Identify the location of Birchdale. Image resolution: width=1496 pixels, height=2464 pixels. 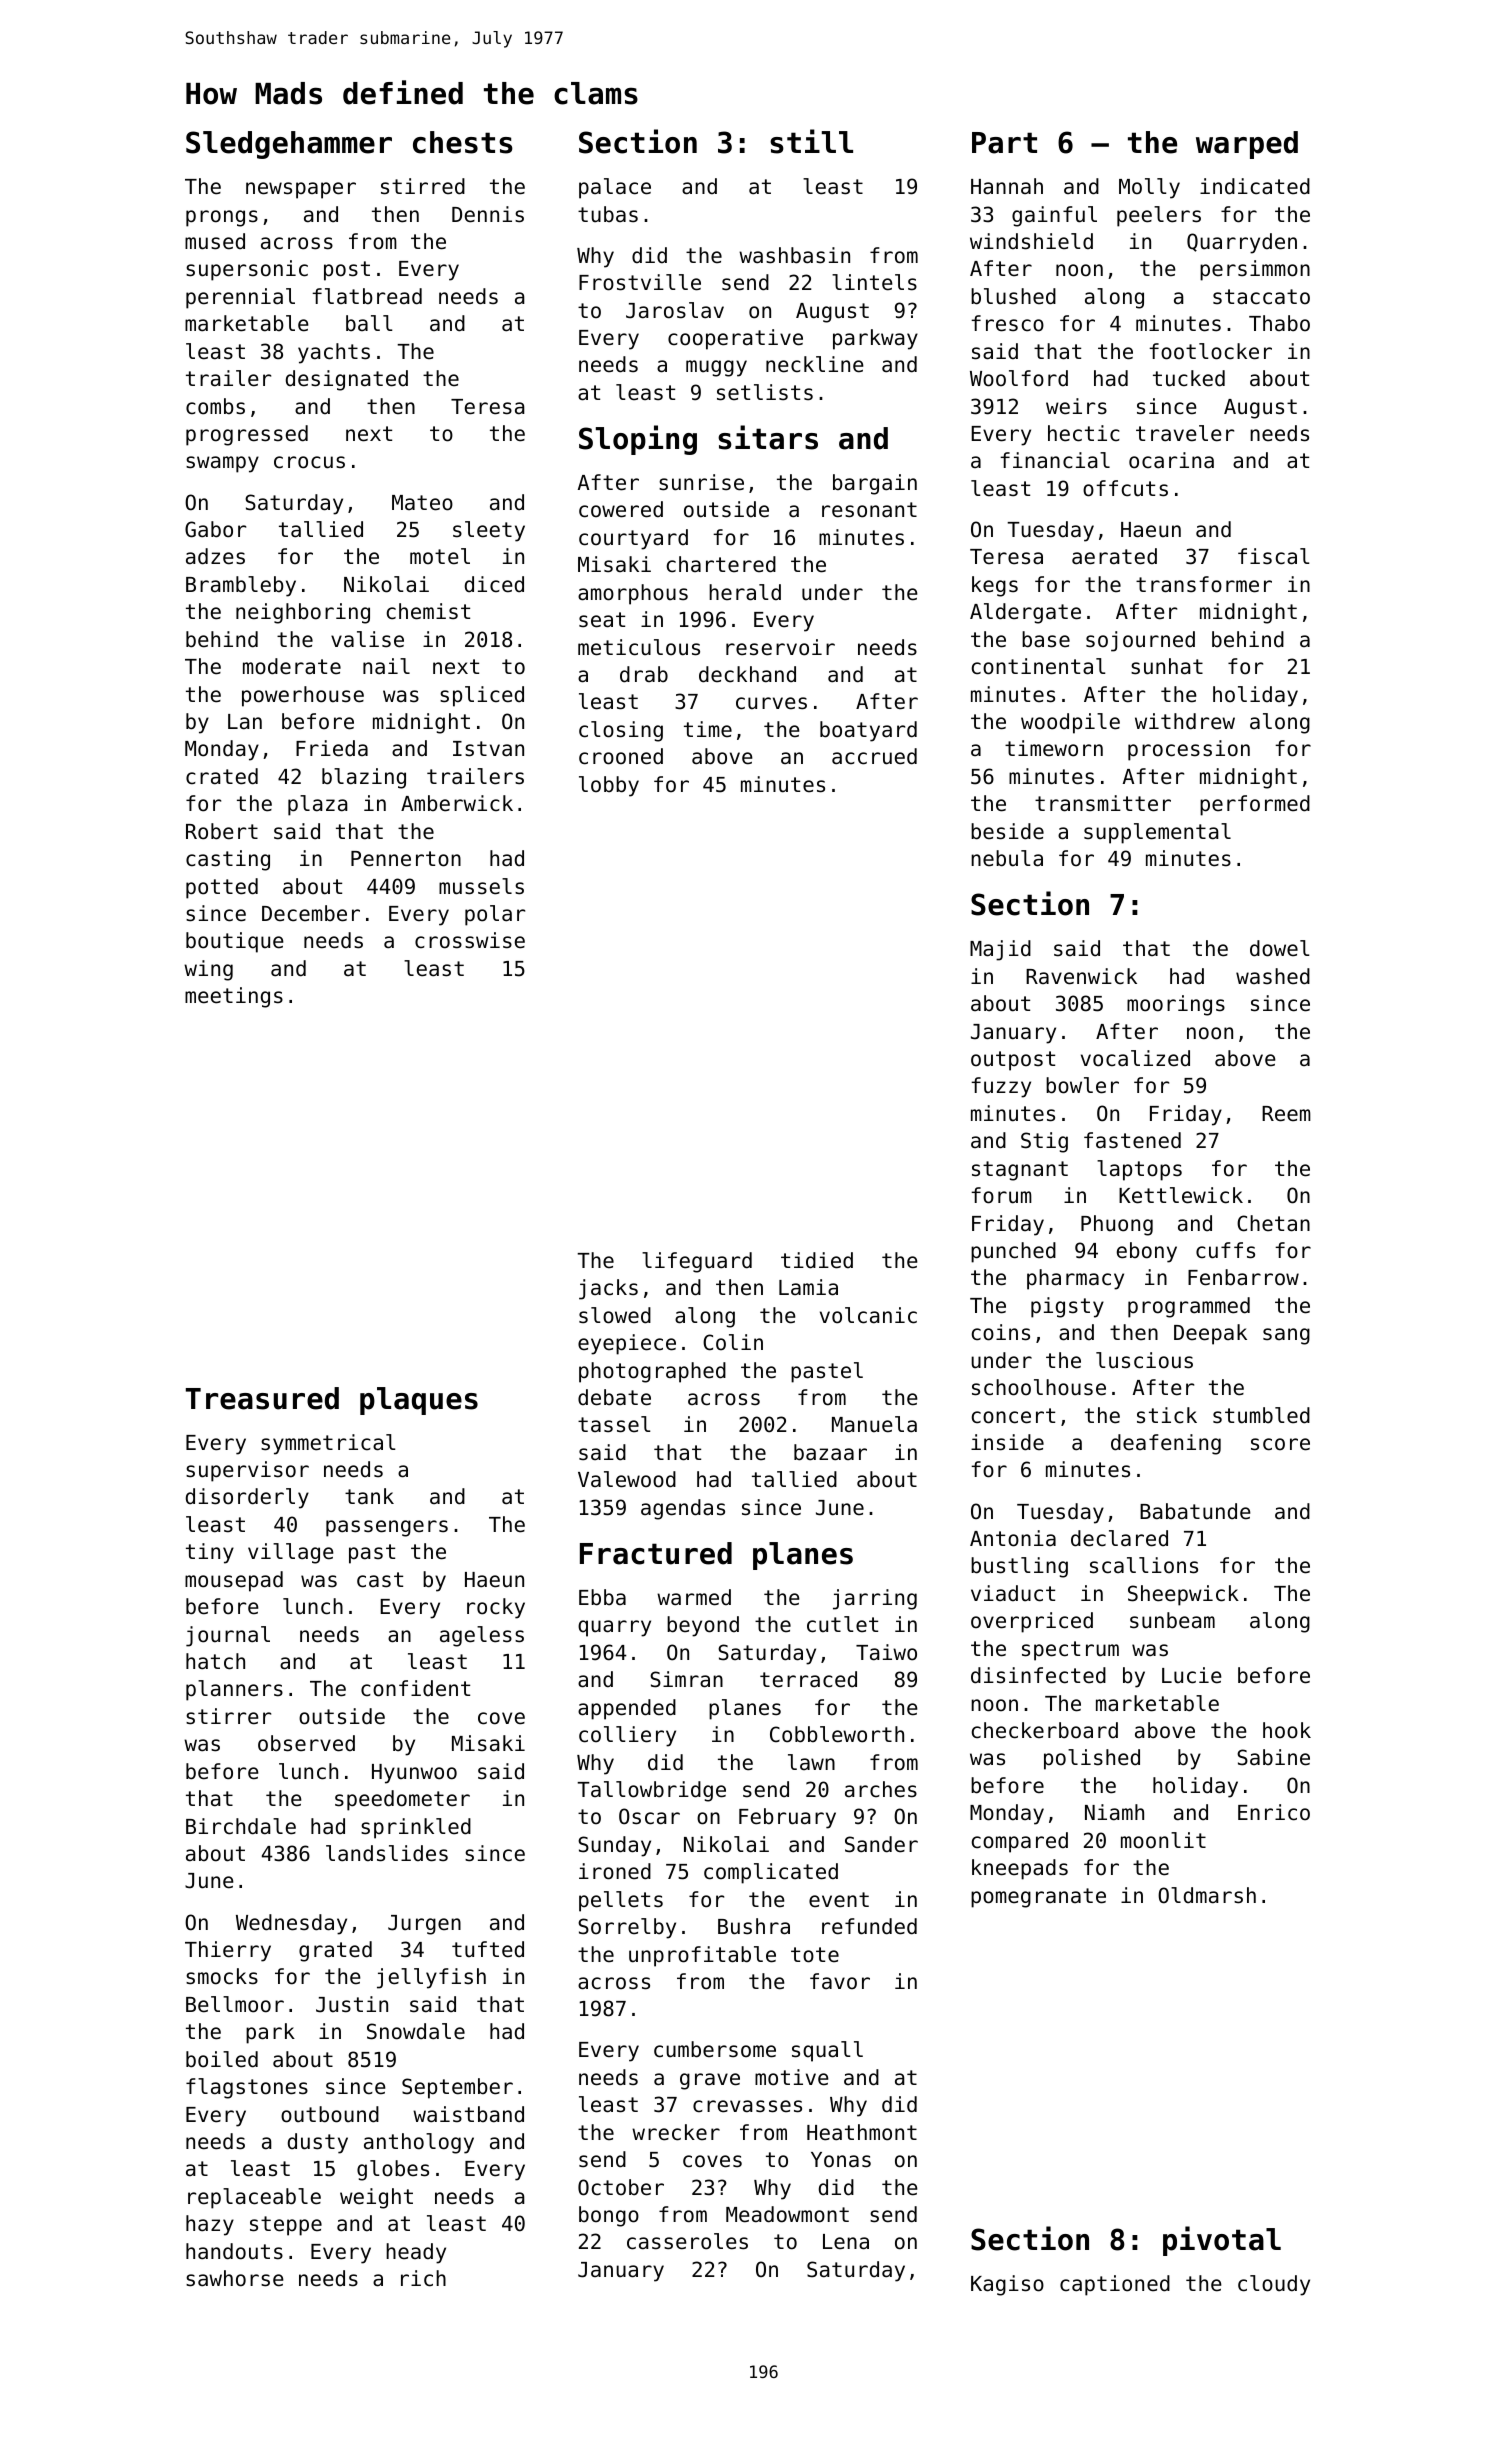
(241, 1826).
